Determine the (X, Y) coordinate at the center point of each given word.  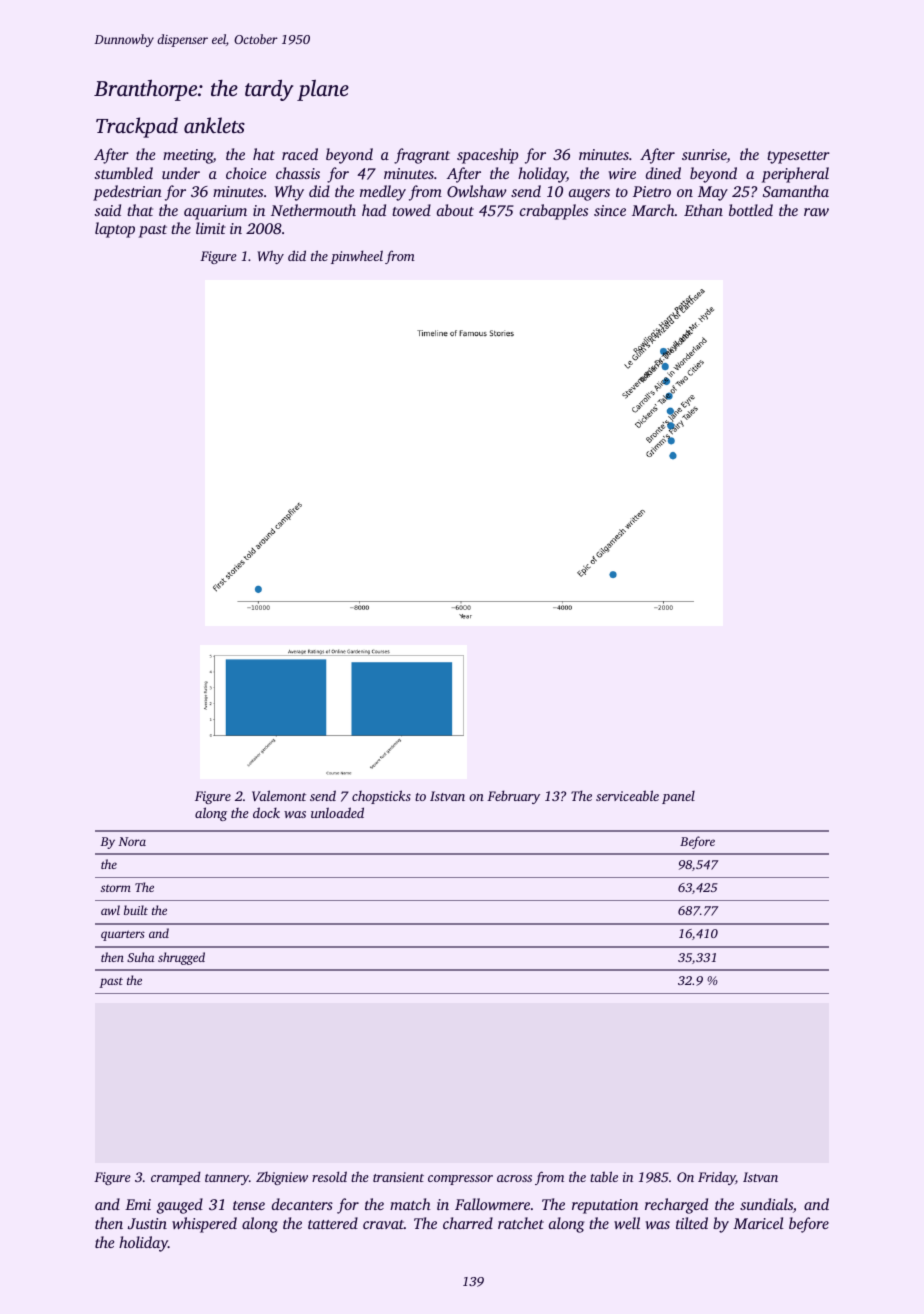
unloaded (337, 812)
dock (266, 812)
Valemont (279, 795)
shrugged (181, 958)
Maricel (758, 1223)
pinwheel (357, 257)
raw (816, 212)
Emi (138, 1204)
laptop (115, 230)
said (107, 210)
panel (678, 797)
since (610, 210)
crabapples (554, 212)
